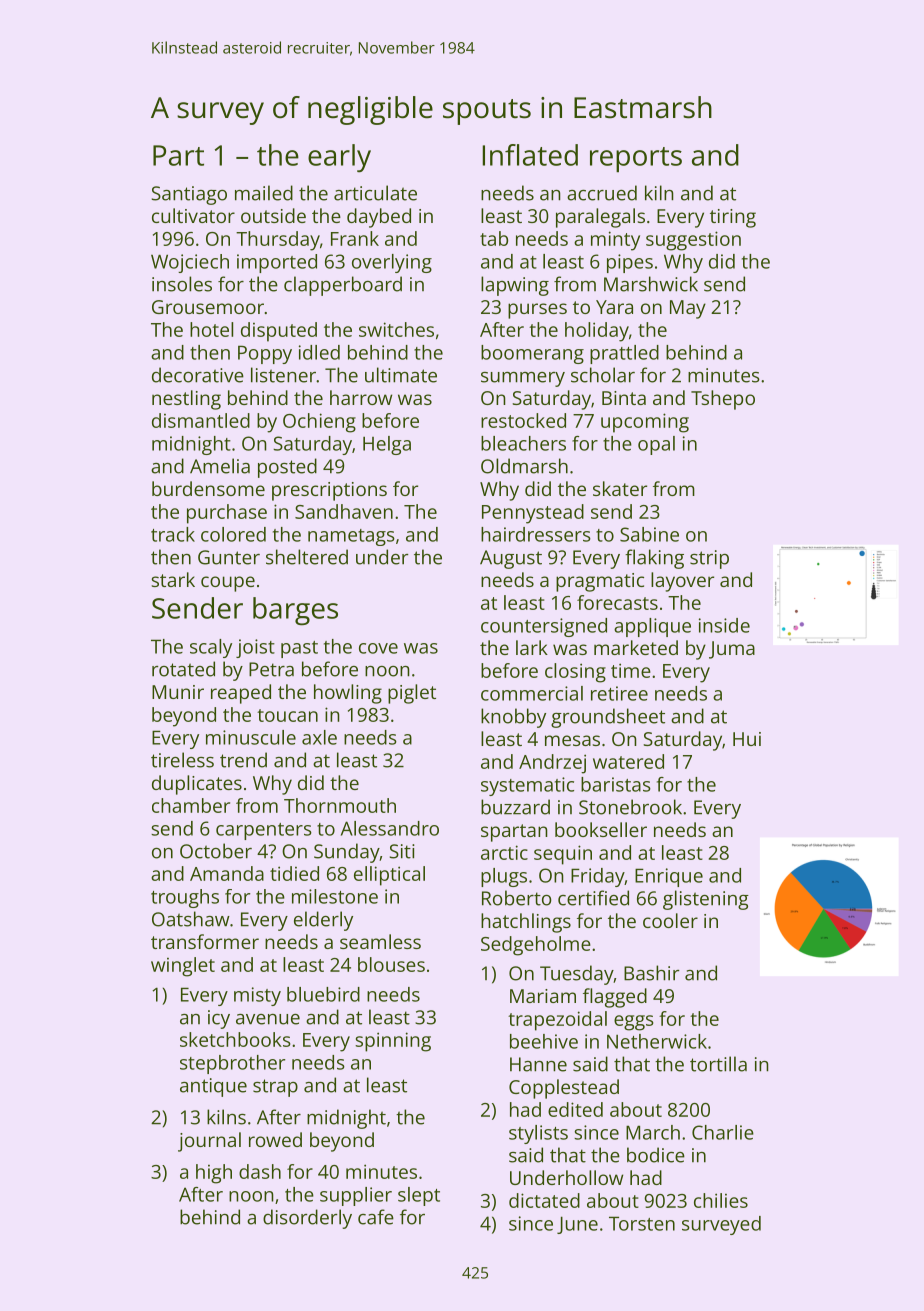 Image resolution: width=924 pixels, height=1311 pixels. What do you see at coordinates (214, 1174) in the screenshot?
I see `high` at bounding box center [214, 1174].
